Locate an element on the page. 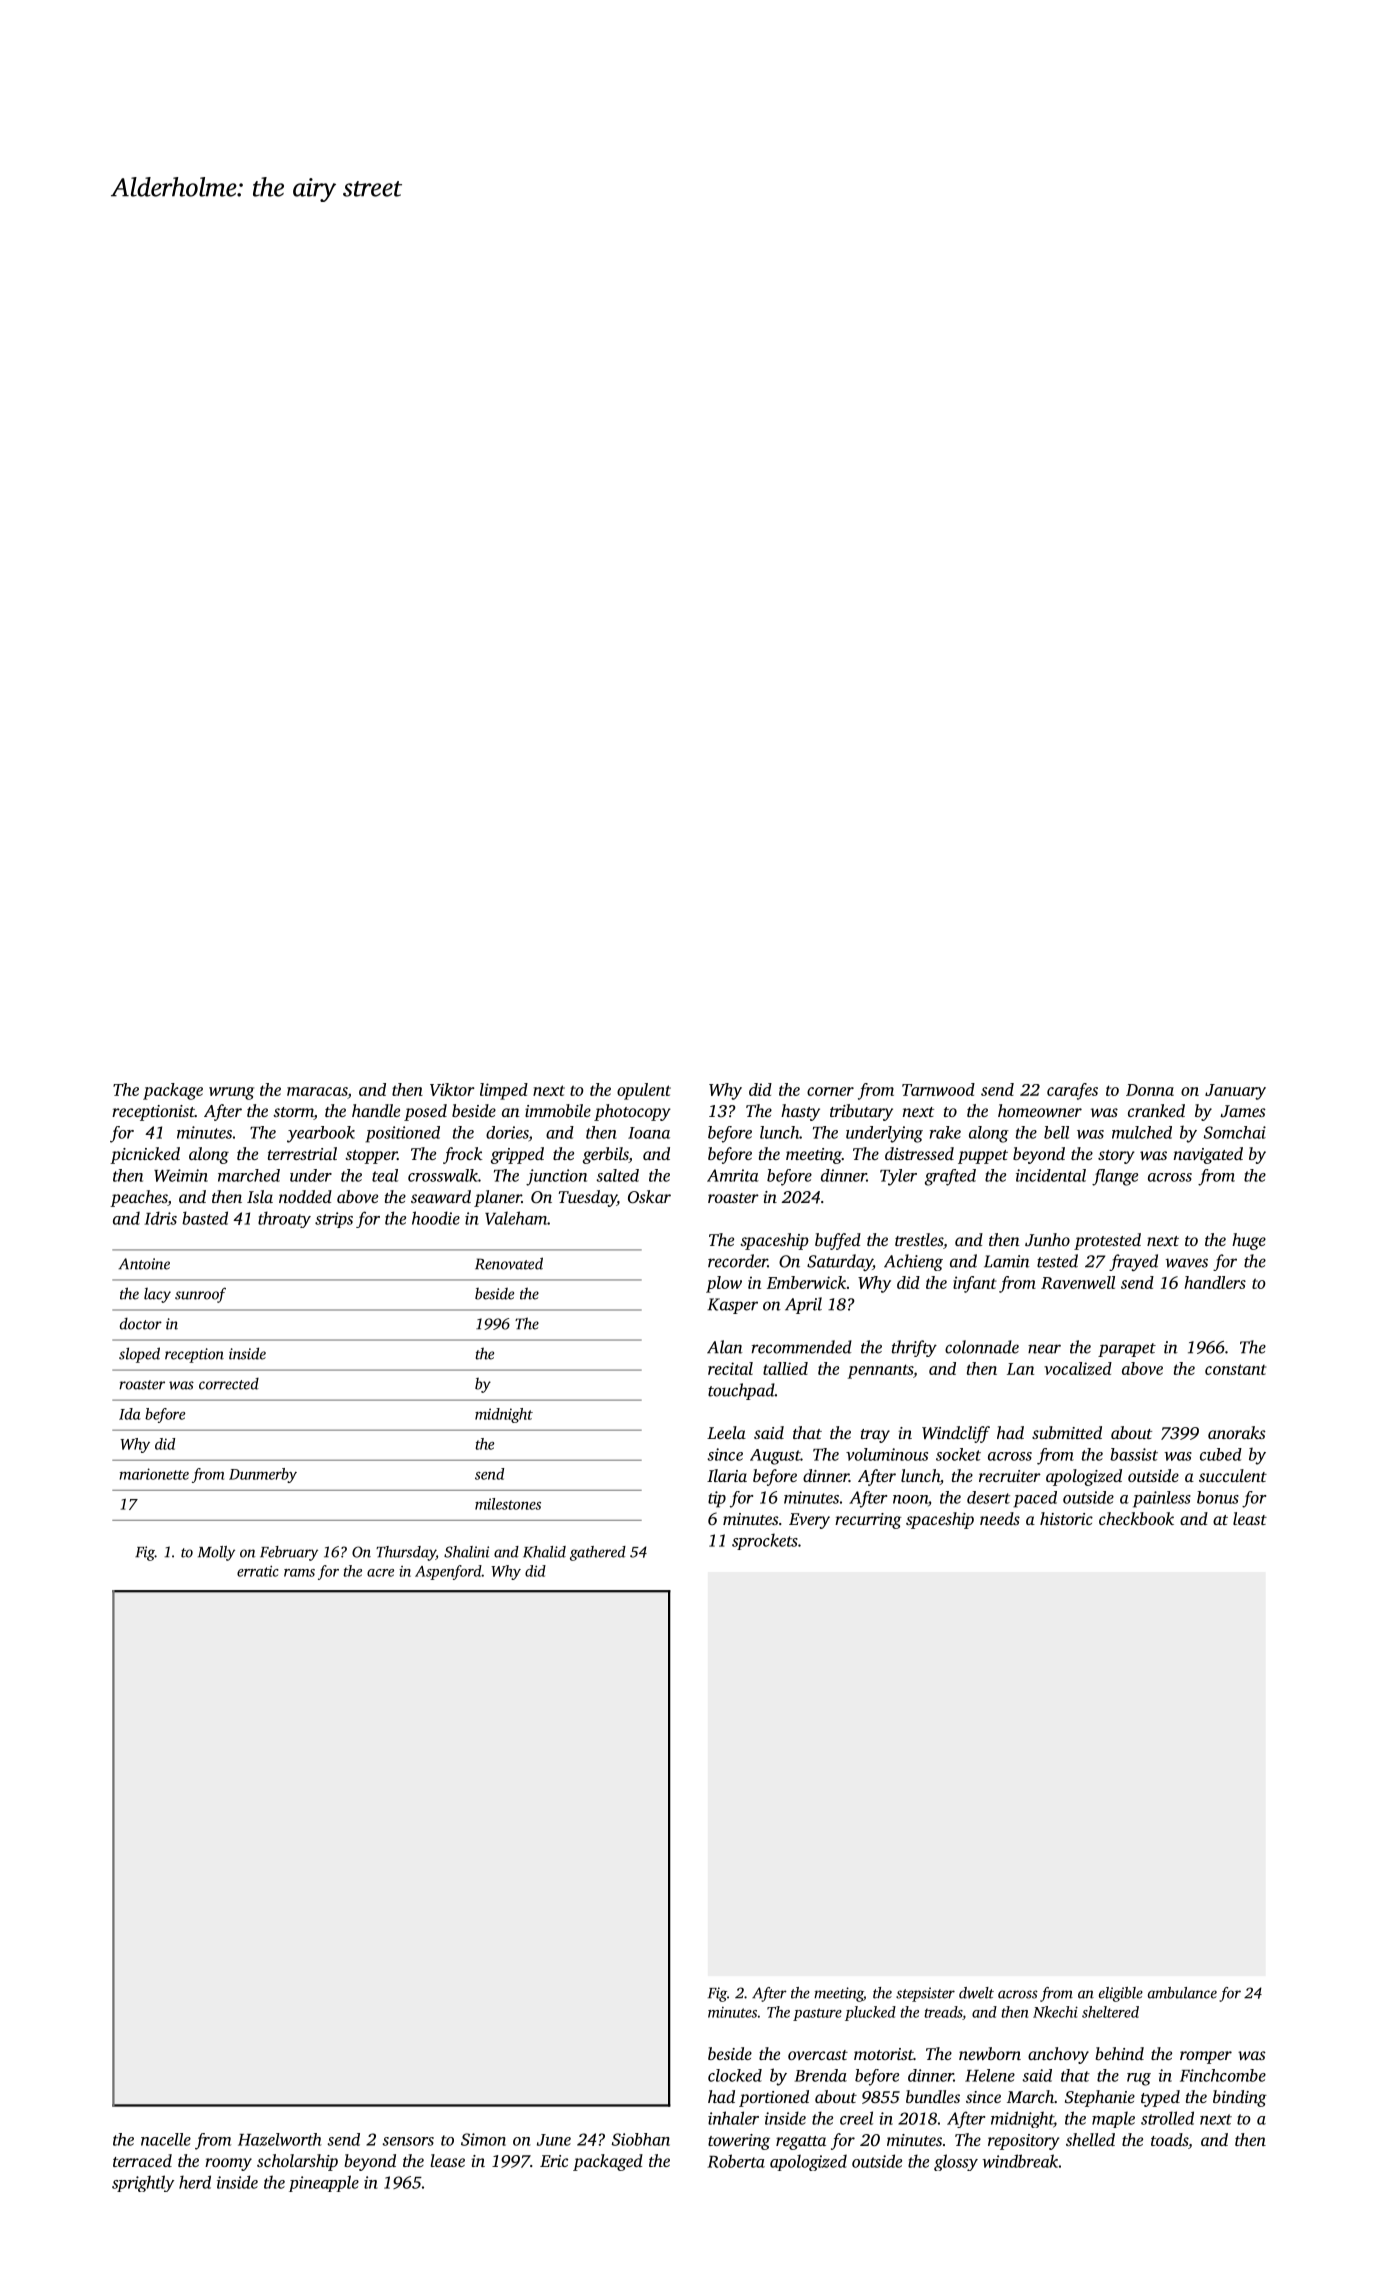 Image resolution: width=1378 pixels, height=2270 pixels. eligible is located at coordinates (1121, 1994).
